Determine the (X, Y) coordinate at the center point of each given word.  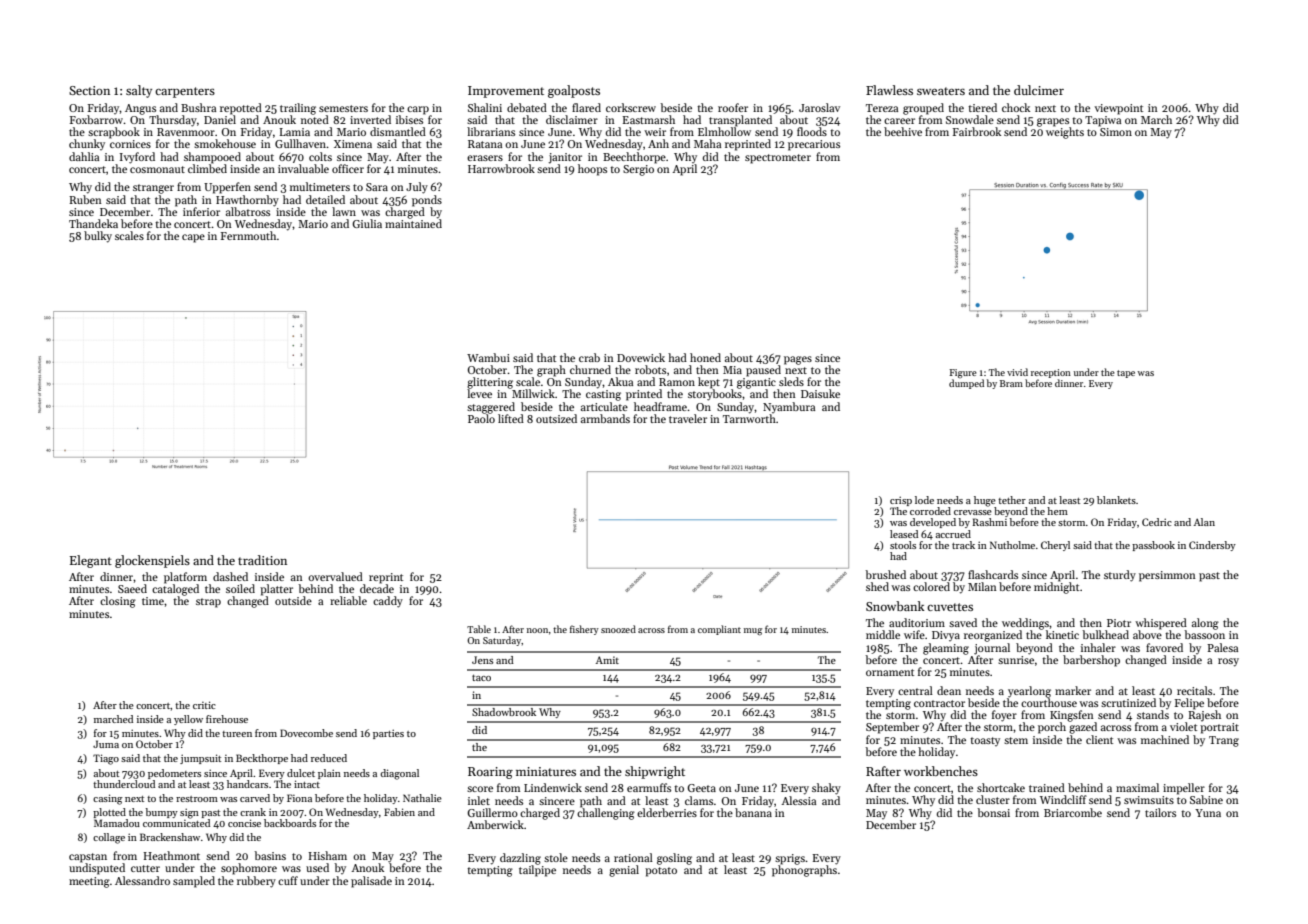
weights (1065, 133)
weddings (1025, 624)
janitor (565, 158)
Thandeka (93, 223)
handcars (247, 784)
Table (479, 629)
